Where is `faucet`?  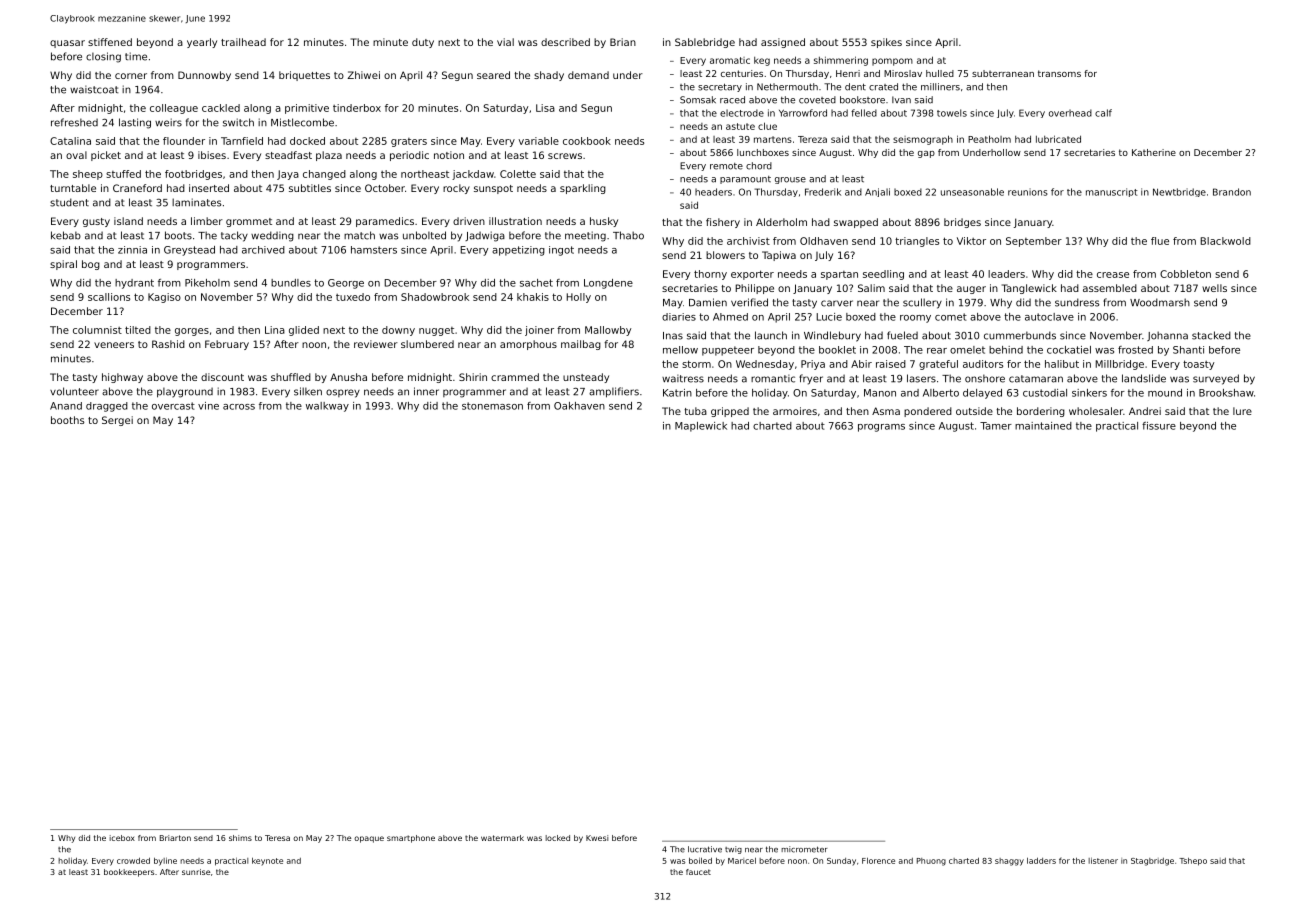
faucet is located at coordinates (698, 872).
